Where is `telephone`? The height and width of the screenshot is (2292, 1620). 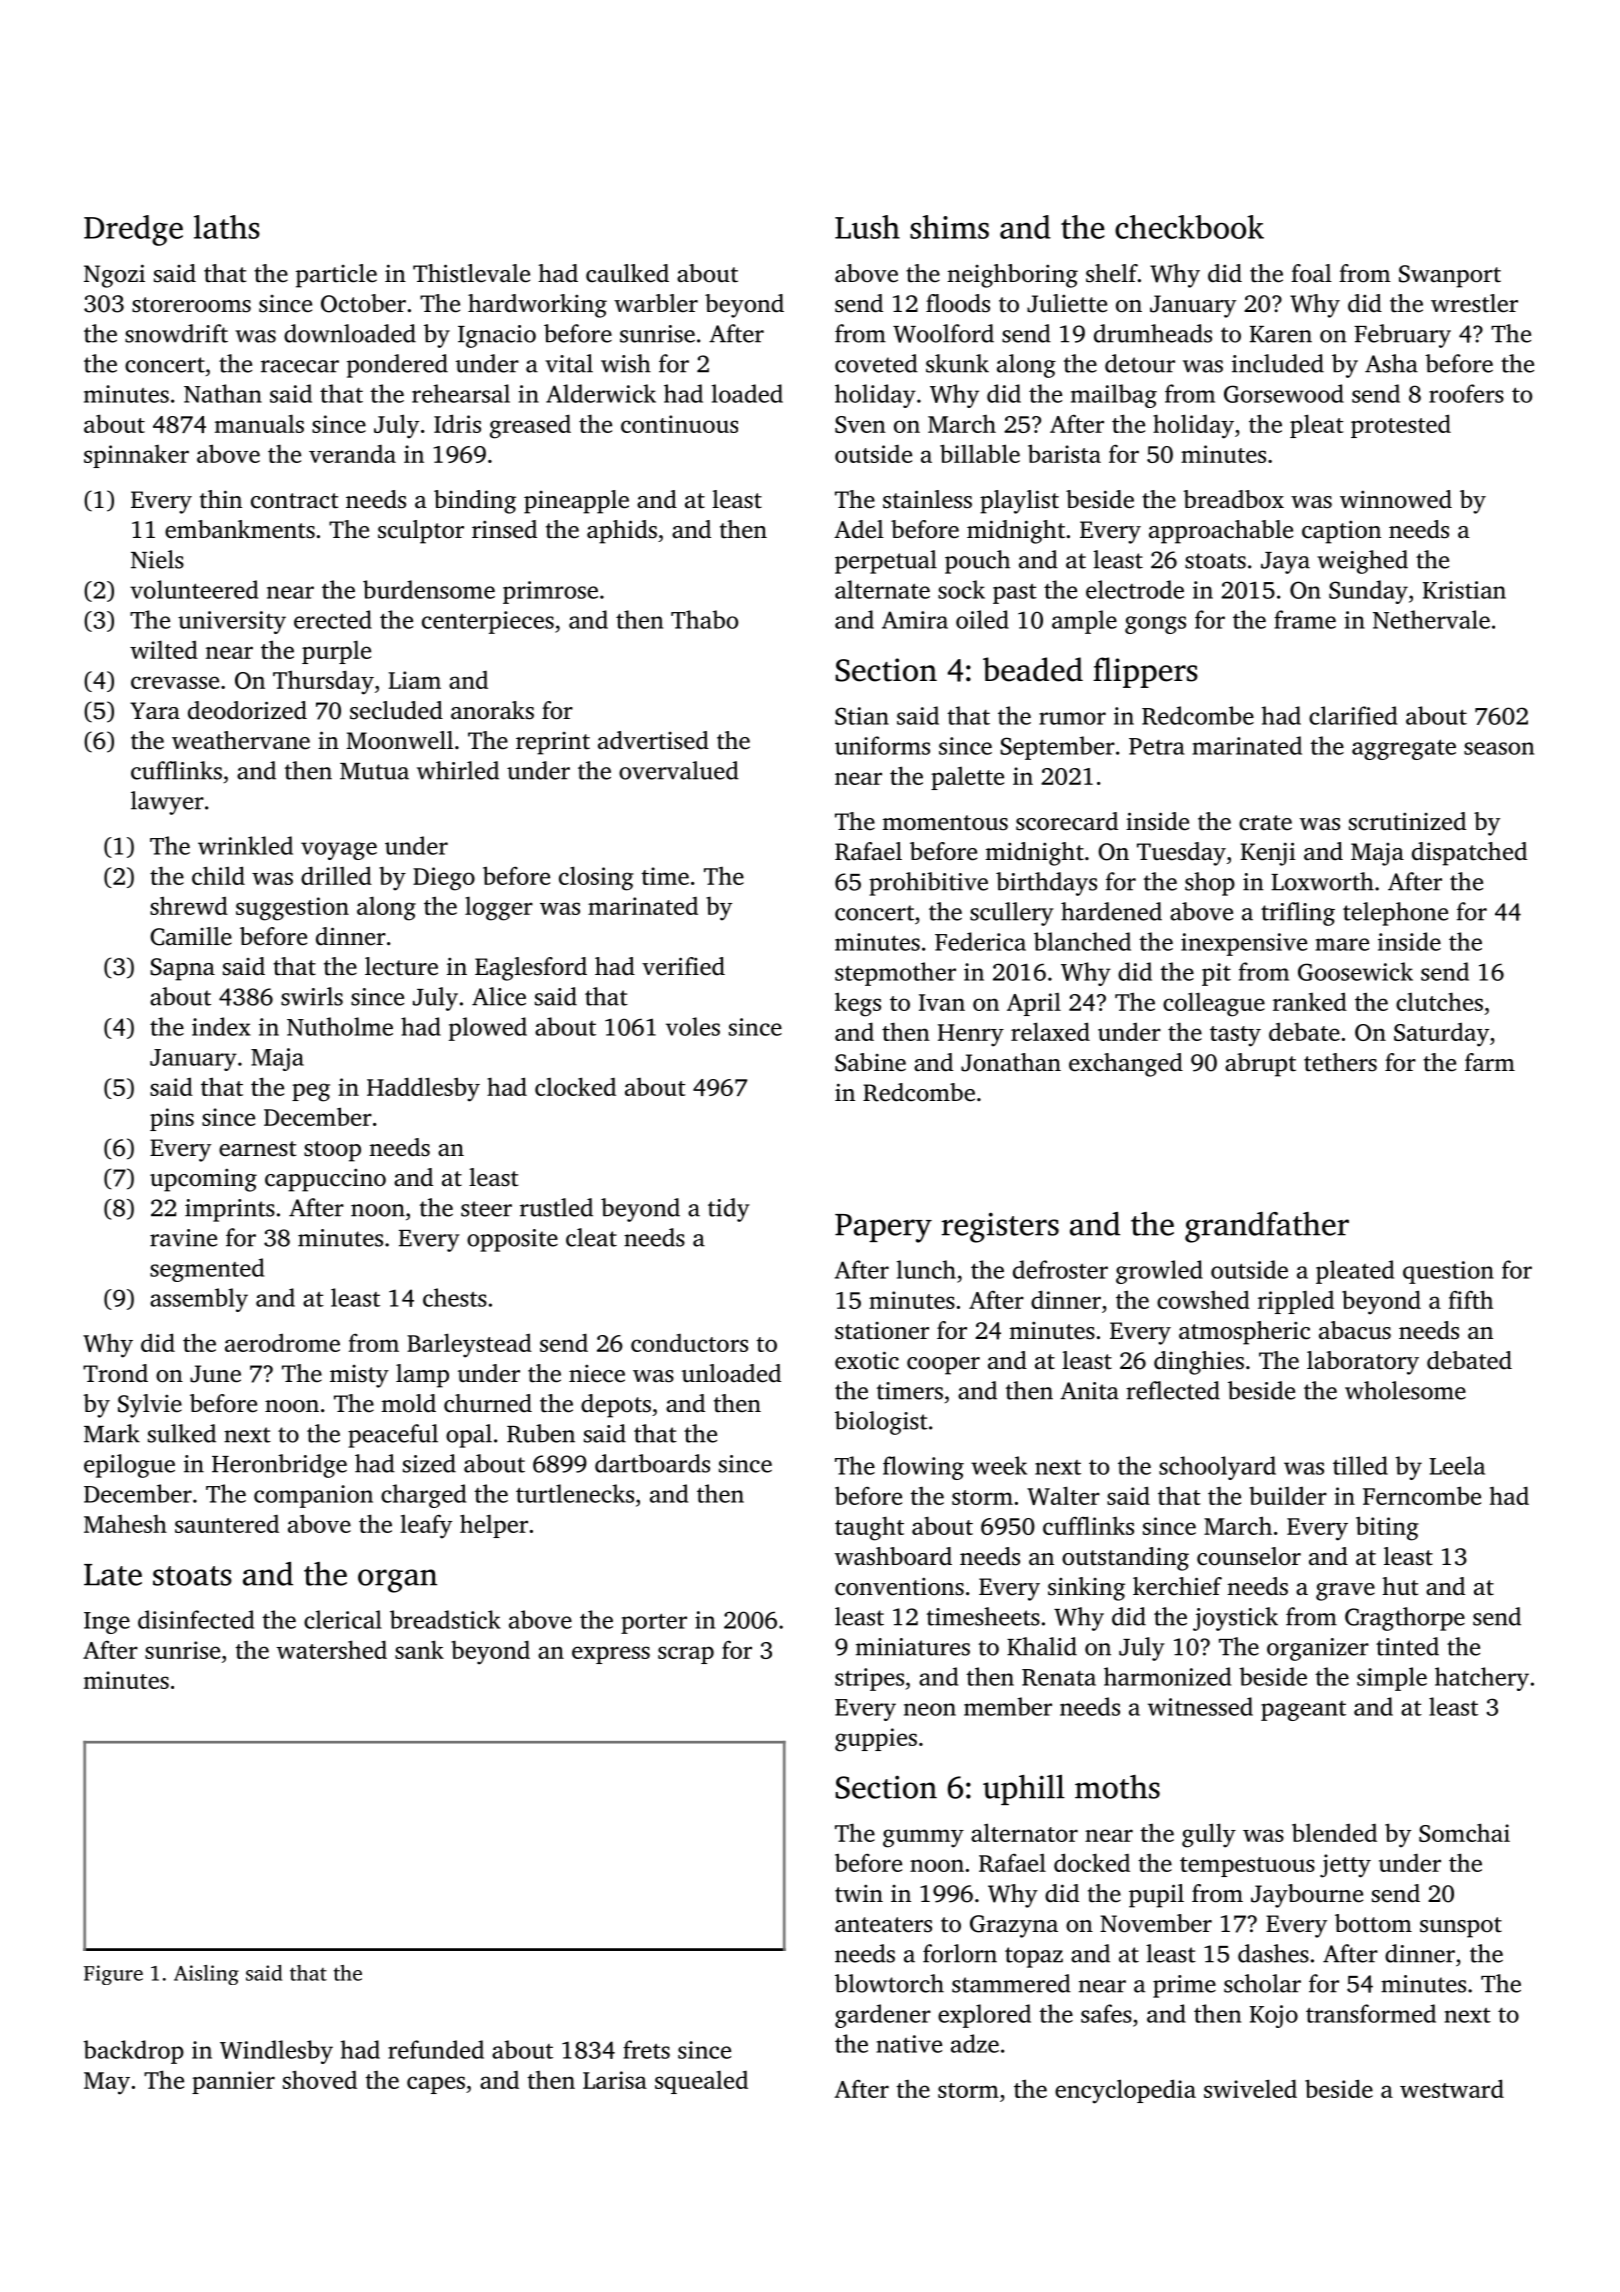 telephone is located at coordinates (1395, 914).
